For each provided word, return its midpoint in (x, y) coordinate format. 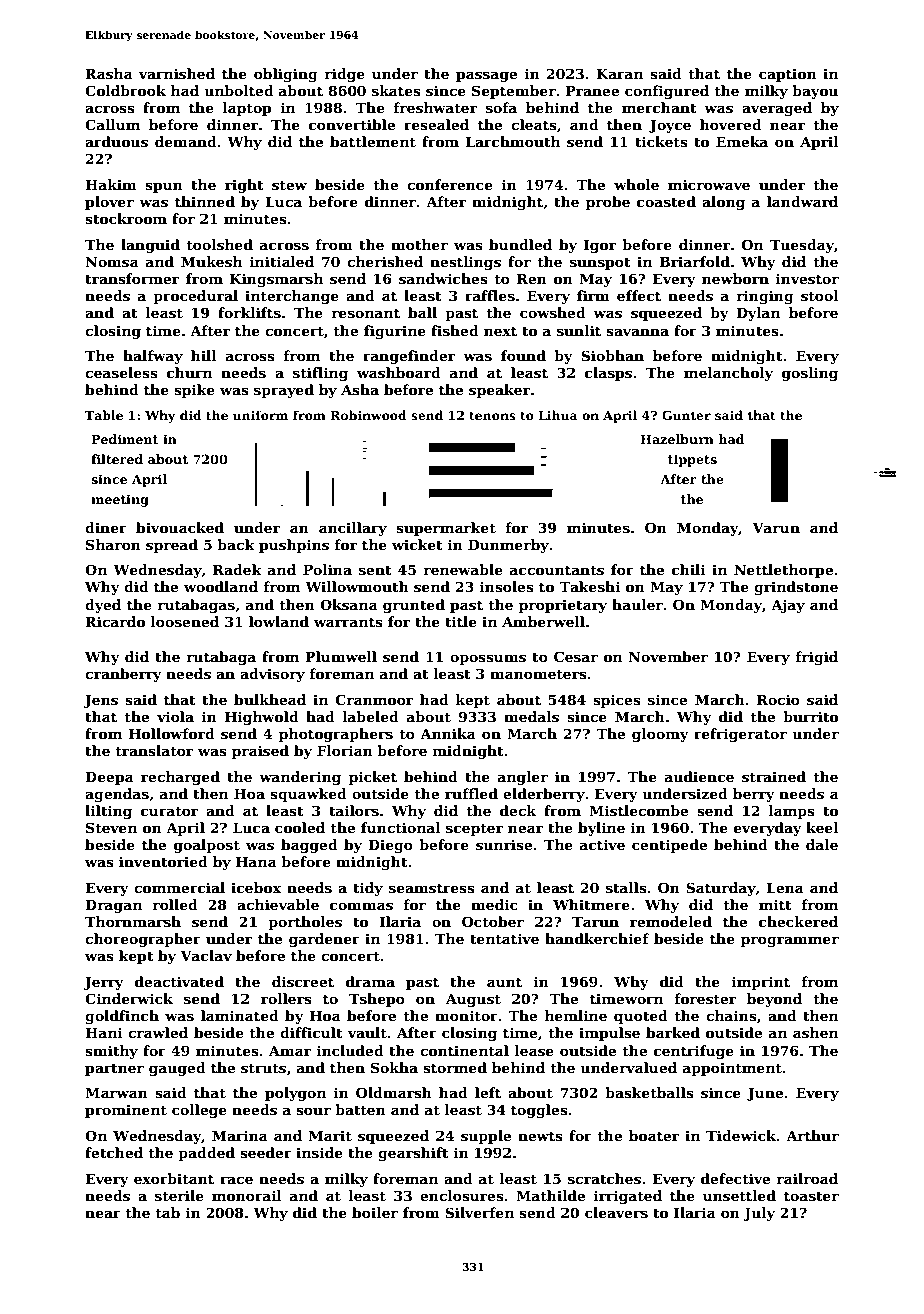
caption (788, 75)
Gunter (686, 415)
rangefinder (409, 357)
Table (104, 415)
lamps (792, 812)
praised (260, 752)
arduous (116, 141)
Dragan (113, 906)
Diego (390, 846)
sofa (501, 107)
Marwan (116, 1092)
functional (401, 827)
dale (822, 844)
